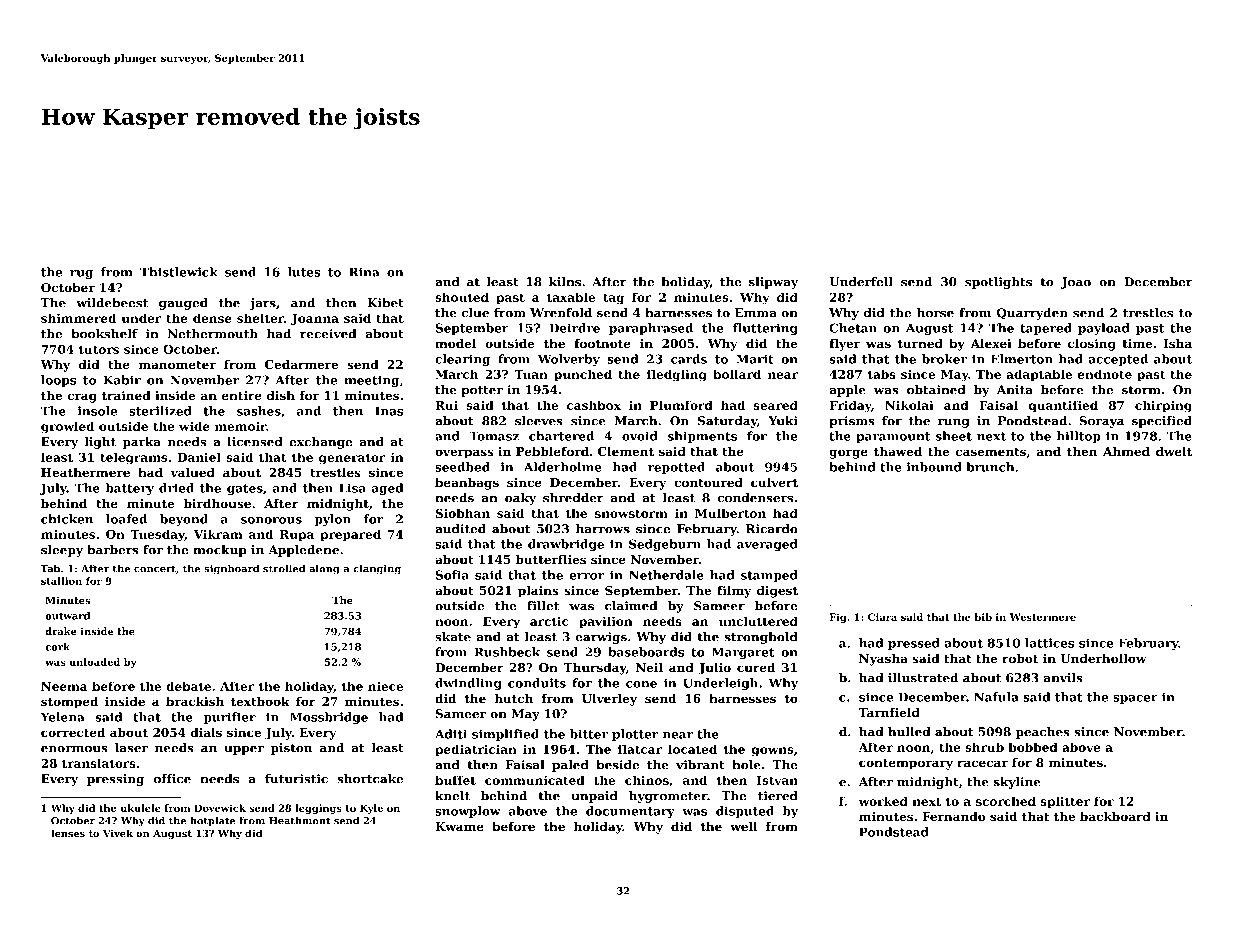  I want to click on dwelt, so click(1174, 451).
